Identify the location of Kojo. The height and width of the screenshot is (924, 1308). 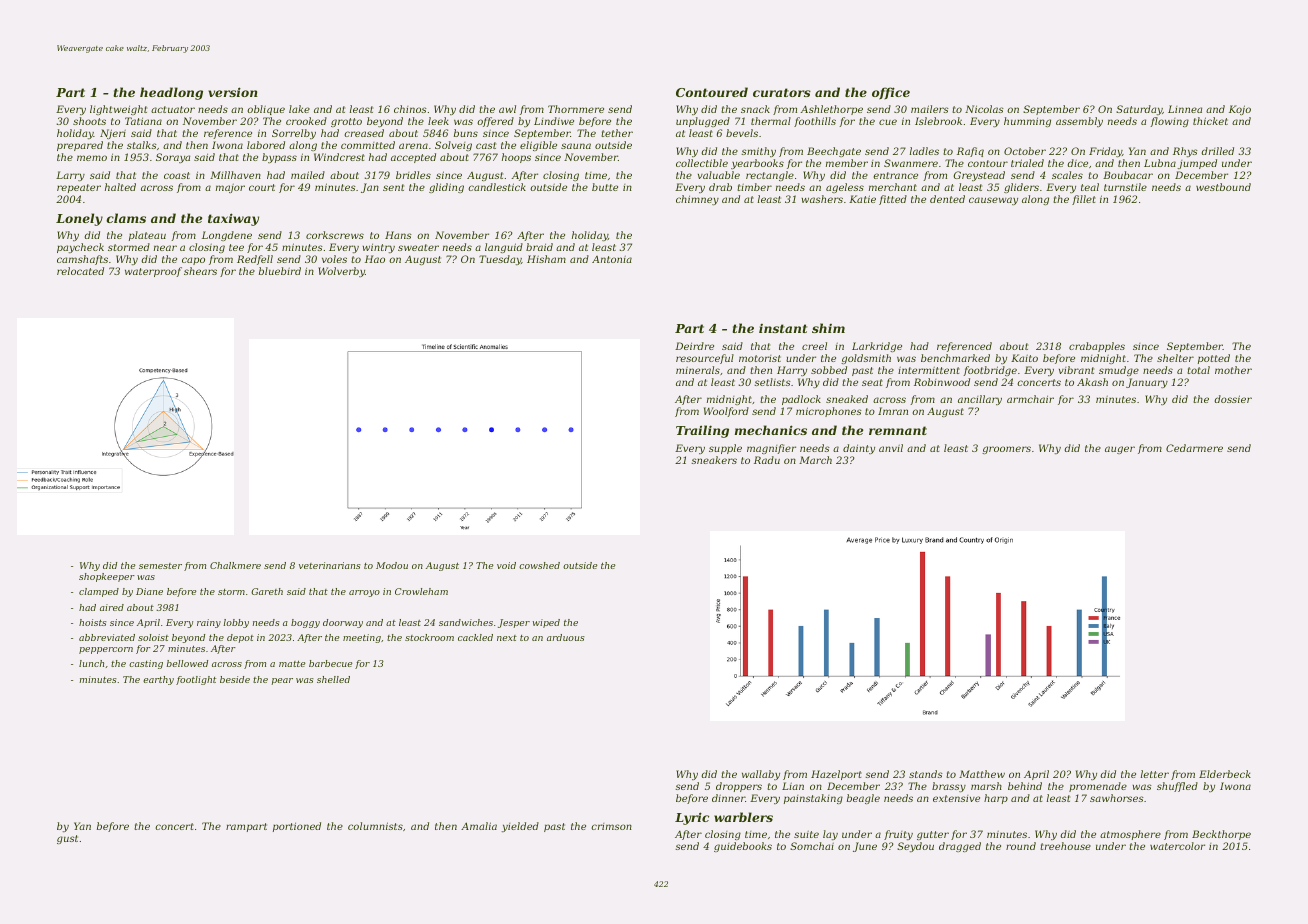
(1240, 110).
